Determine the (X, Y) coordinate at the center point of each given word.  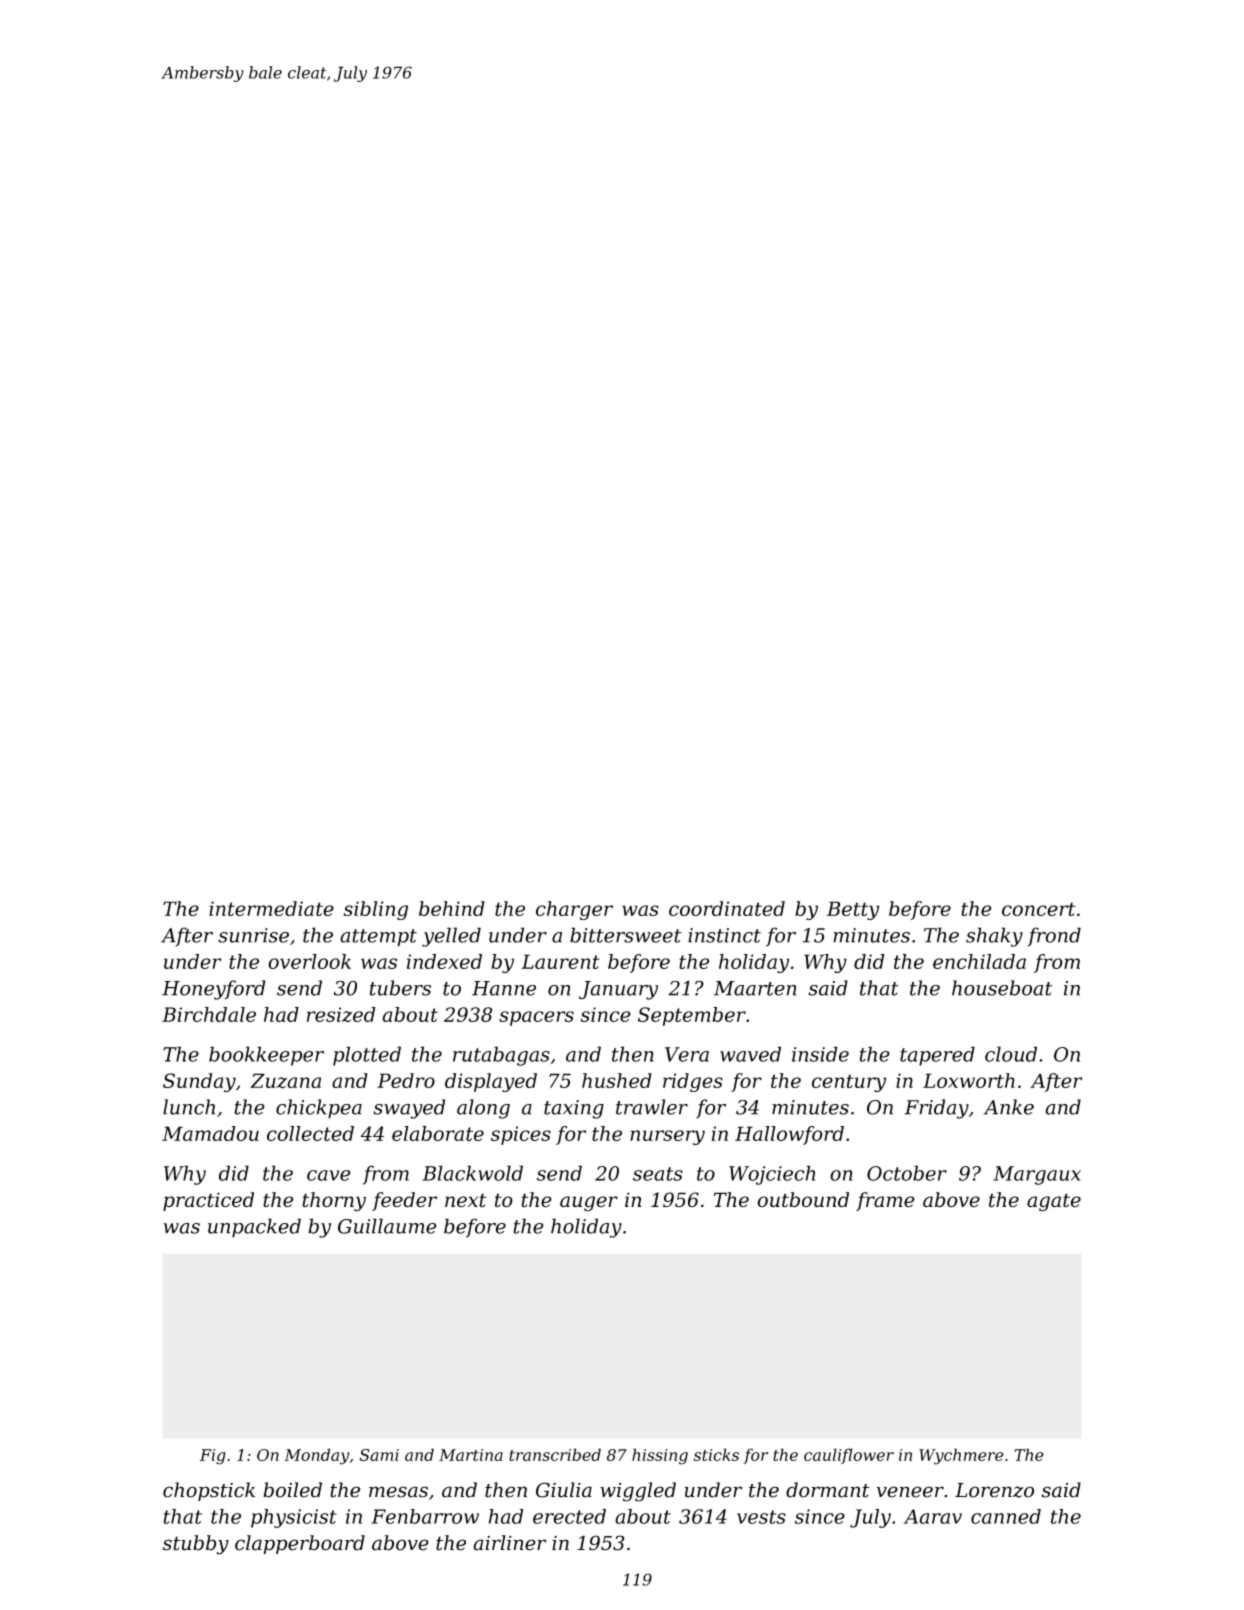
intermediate (271, 908)
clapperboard (300, 1544)
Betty (853, 910)
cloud (1011, 1054)
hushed (617, 1080)
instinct (724, 935)
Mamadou (210, 1133)
